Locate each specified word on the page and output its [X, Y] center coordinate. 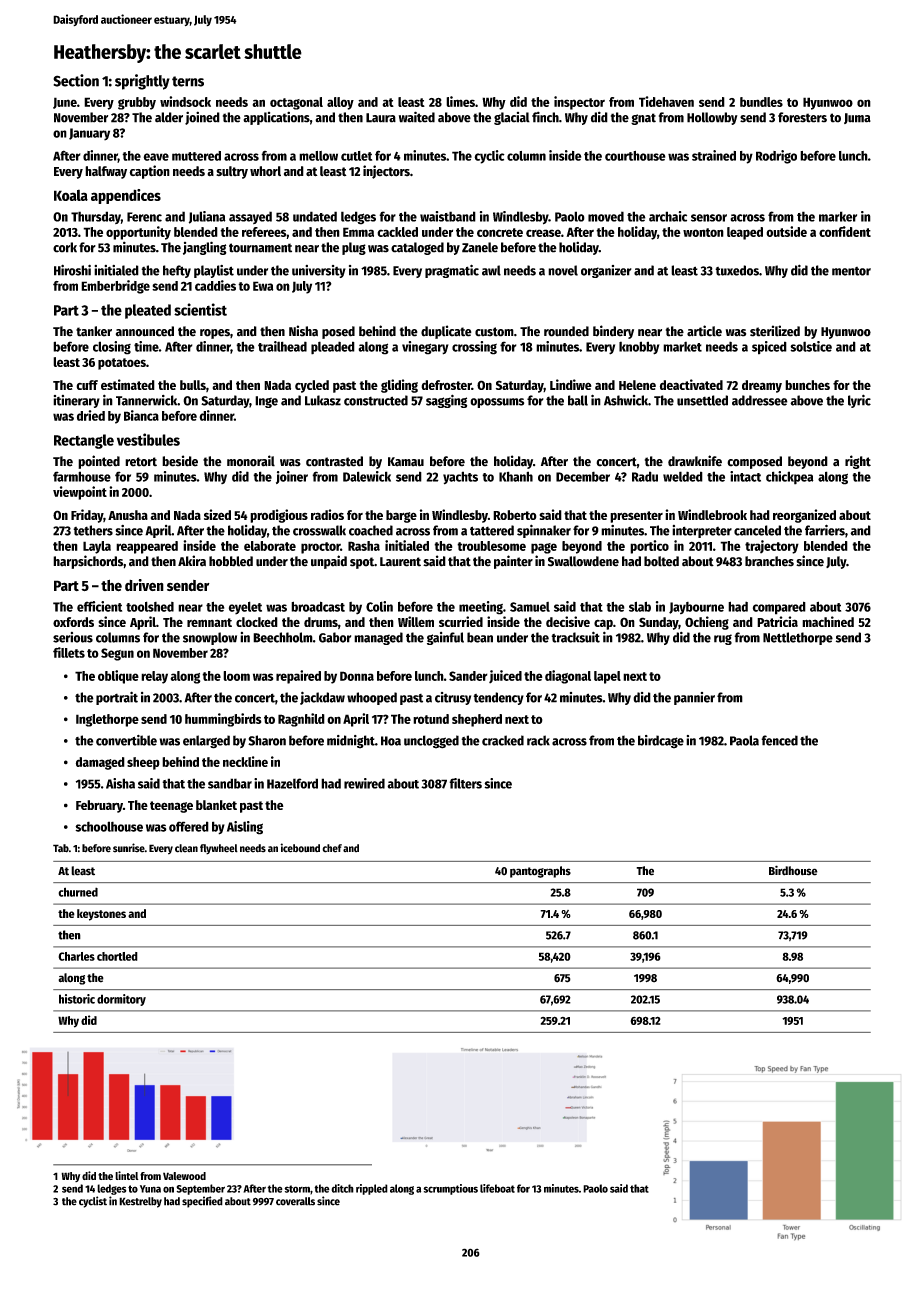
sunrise [129, 848]
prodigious [279, 516]
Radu [645, 476]
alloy [340, 103]
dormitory [121, 1000]
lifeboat [497, 1188]
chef [332, 848]
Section [76, 80]
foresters [802, 117]
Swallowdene [583, 561]
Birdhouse [793, 870]
